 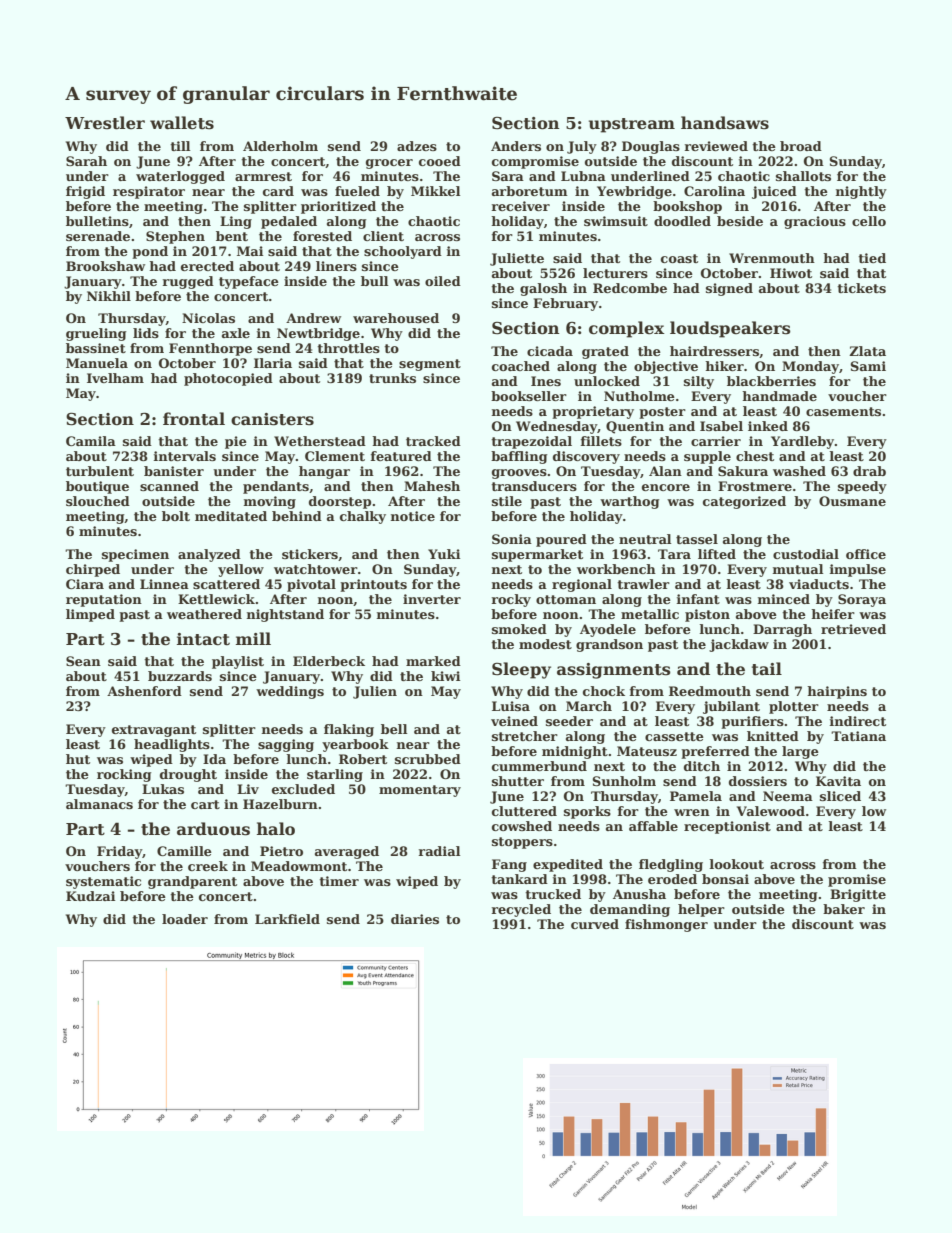 What do you see at coordinates (861, 288) in the image?
I see `tickets` at bounding box center [861, 288].
